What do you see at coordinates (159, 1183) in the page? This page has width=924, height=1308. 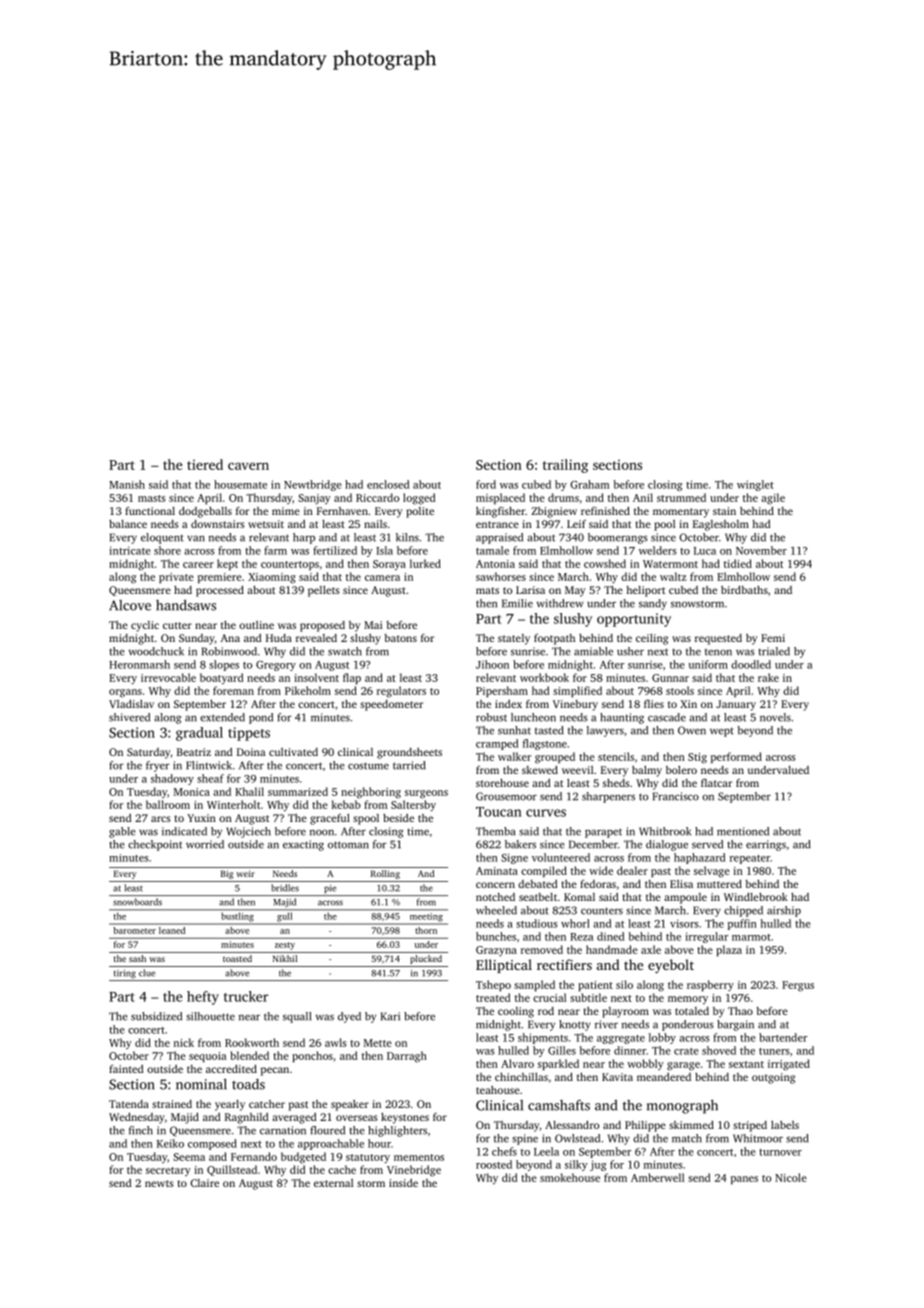 I see `newts` at bounding box center [159, 1183].
